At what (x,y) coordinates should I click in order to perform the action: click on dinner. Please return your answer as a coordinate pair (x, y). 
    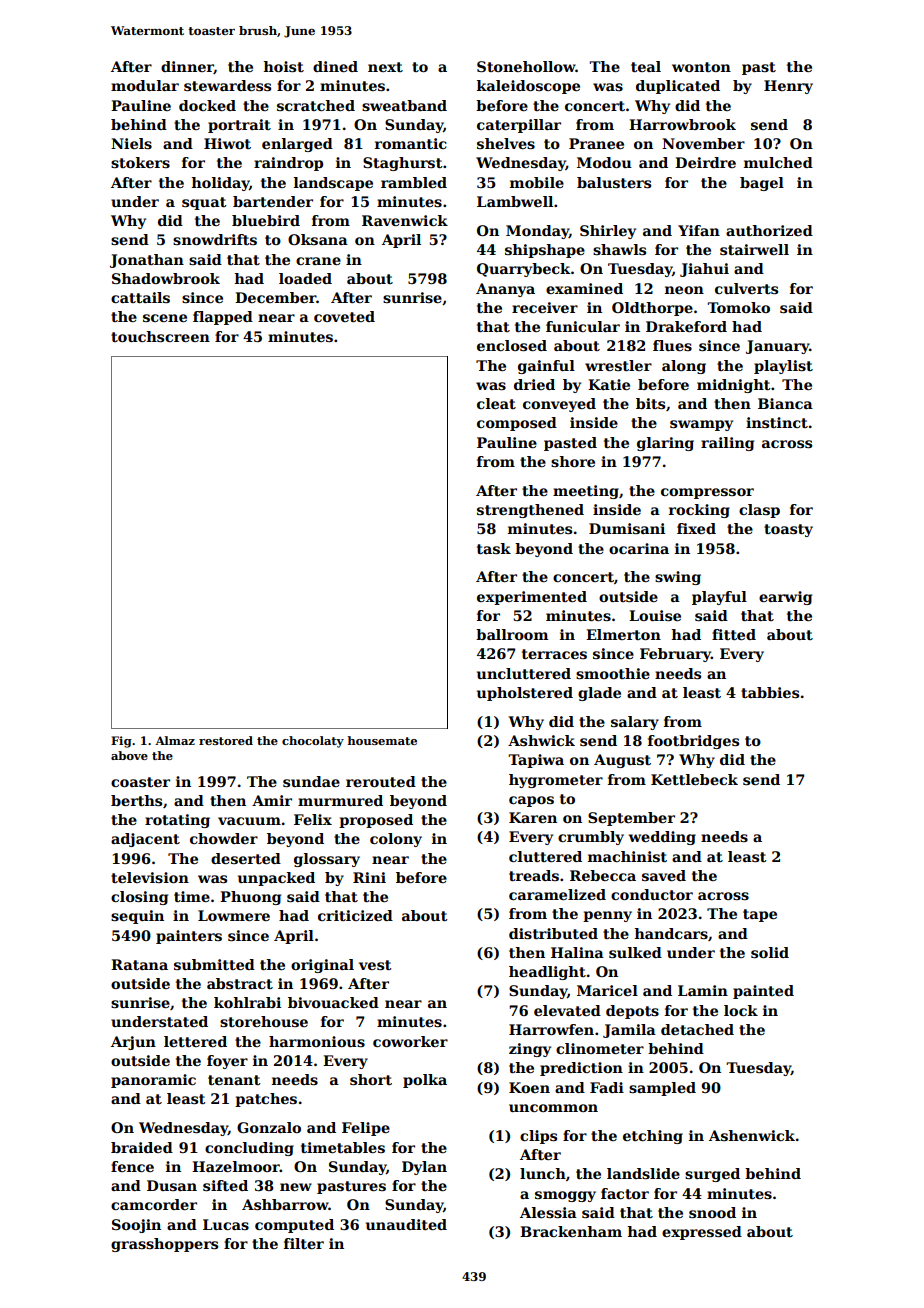
    Looking at the image, I should click on (187, 67).
